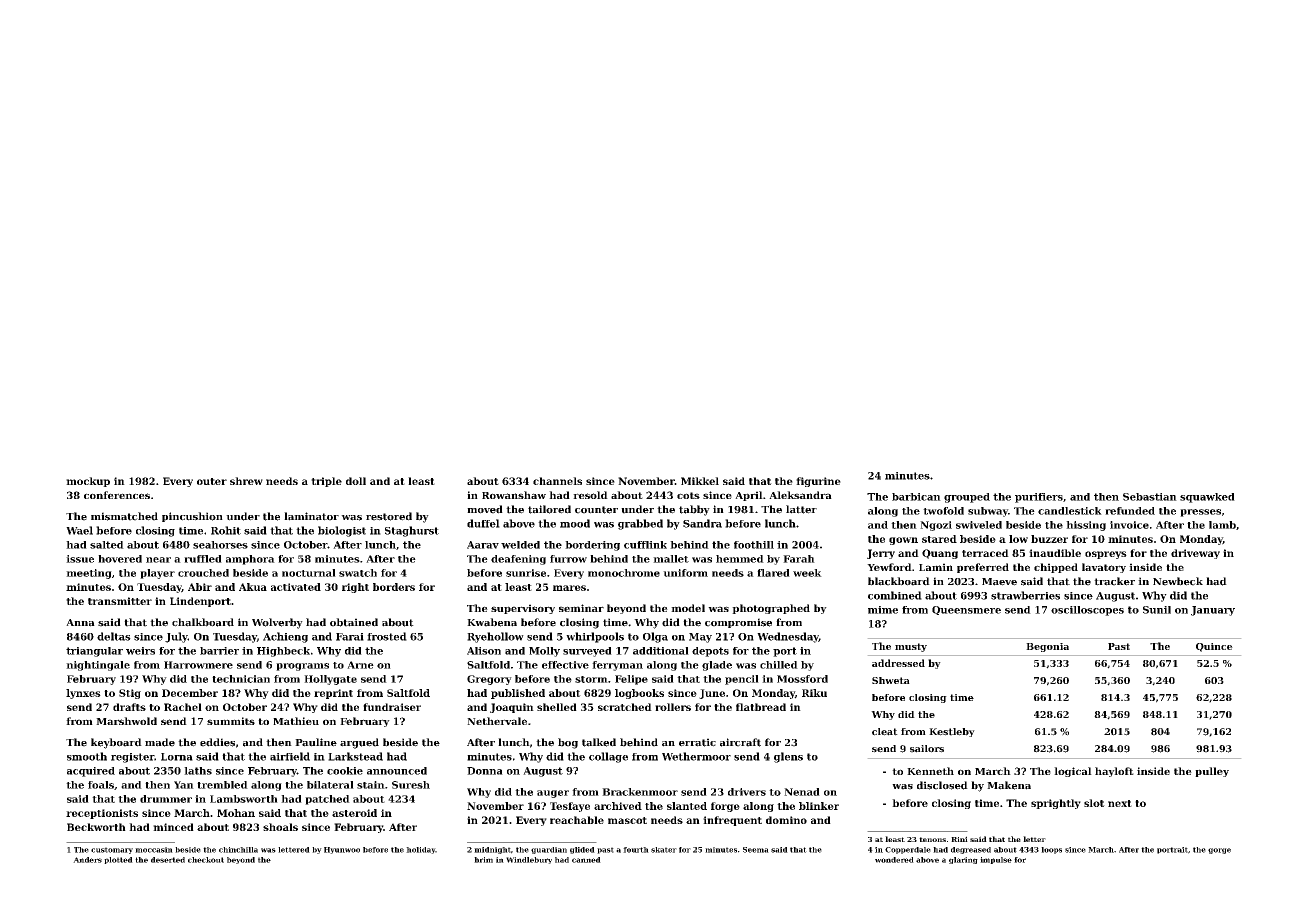  What do you see at coordinates (277, 623) in the document?
I see `Wolverby` at bounding box center [277, 623].
